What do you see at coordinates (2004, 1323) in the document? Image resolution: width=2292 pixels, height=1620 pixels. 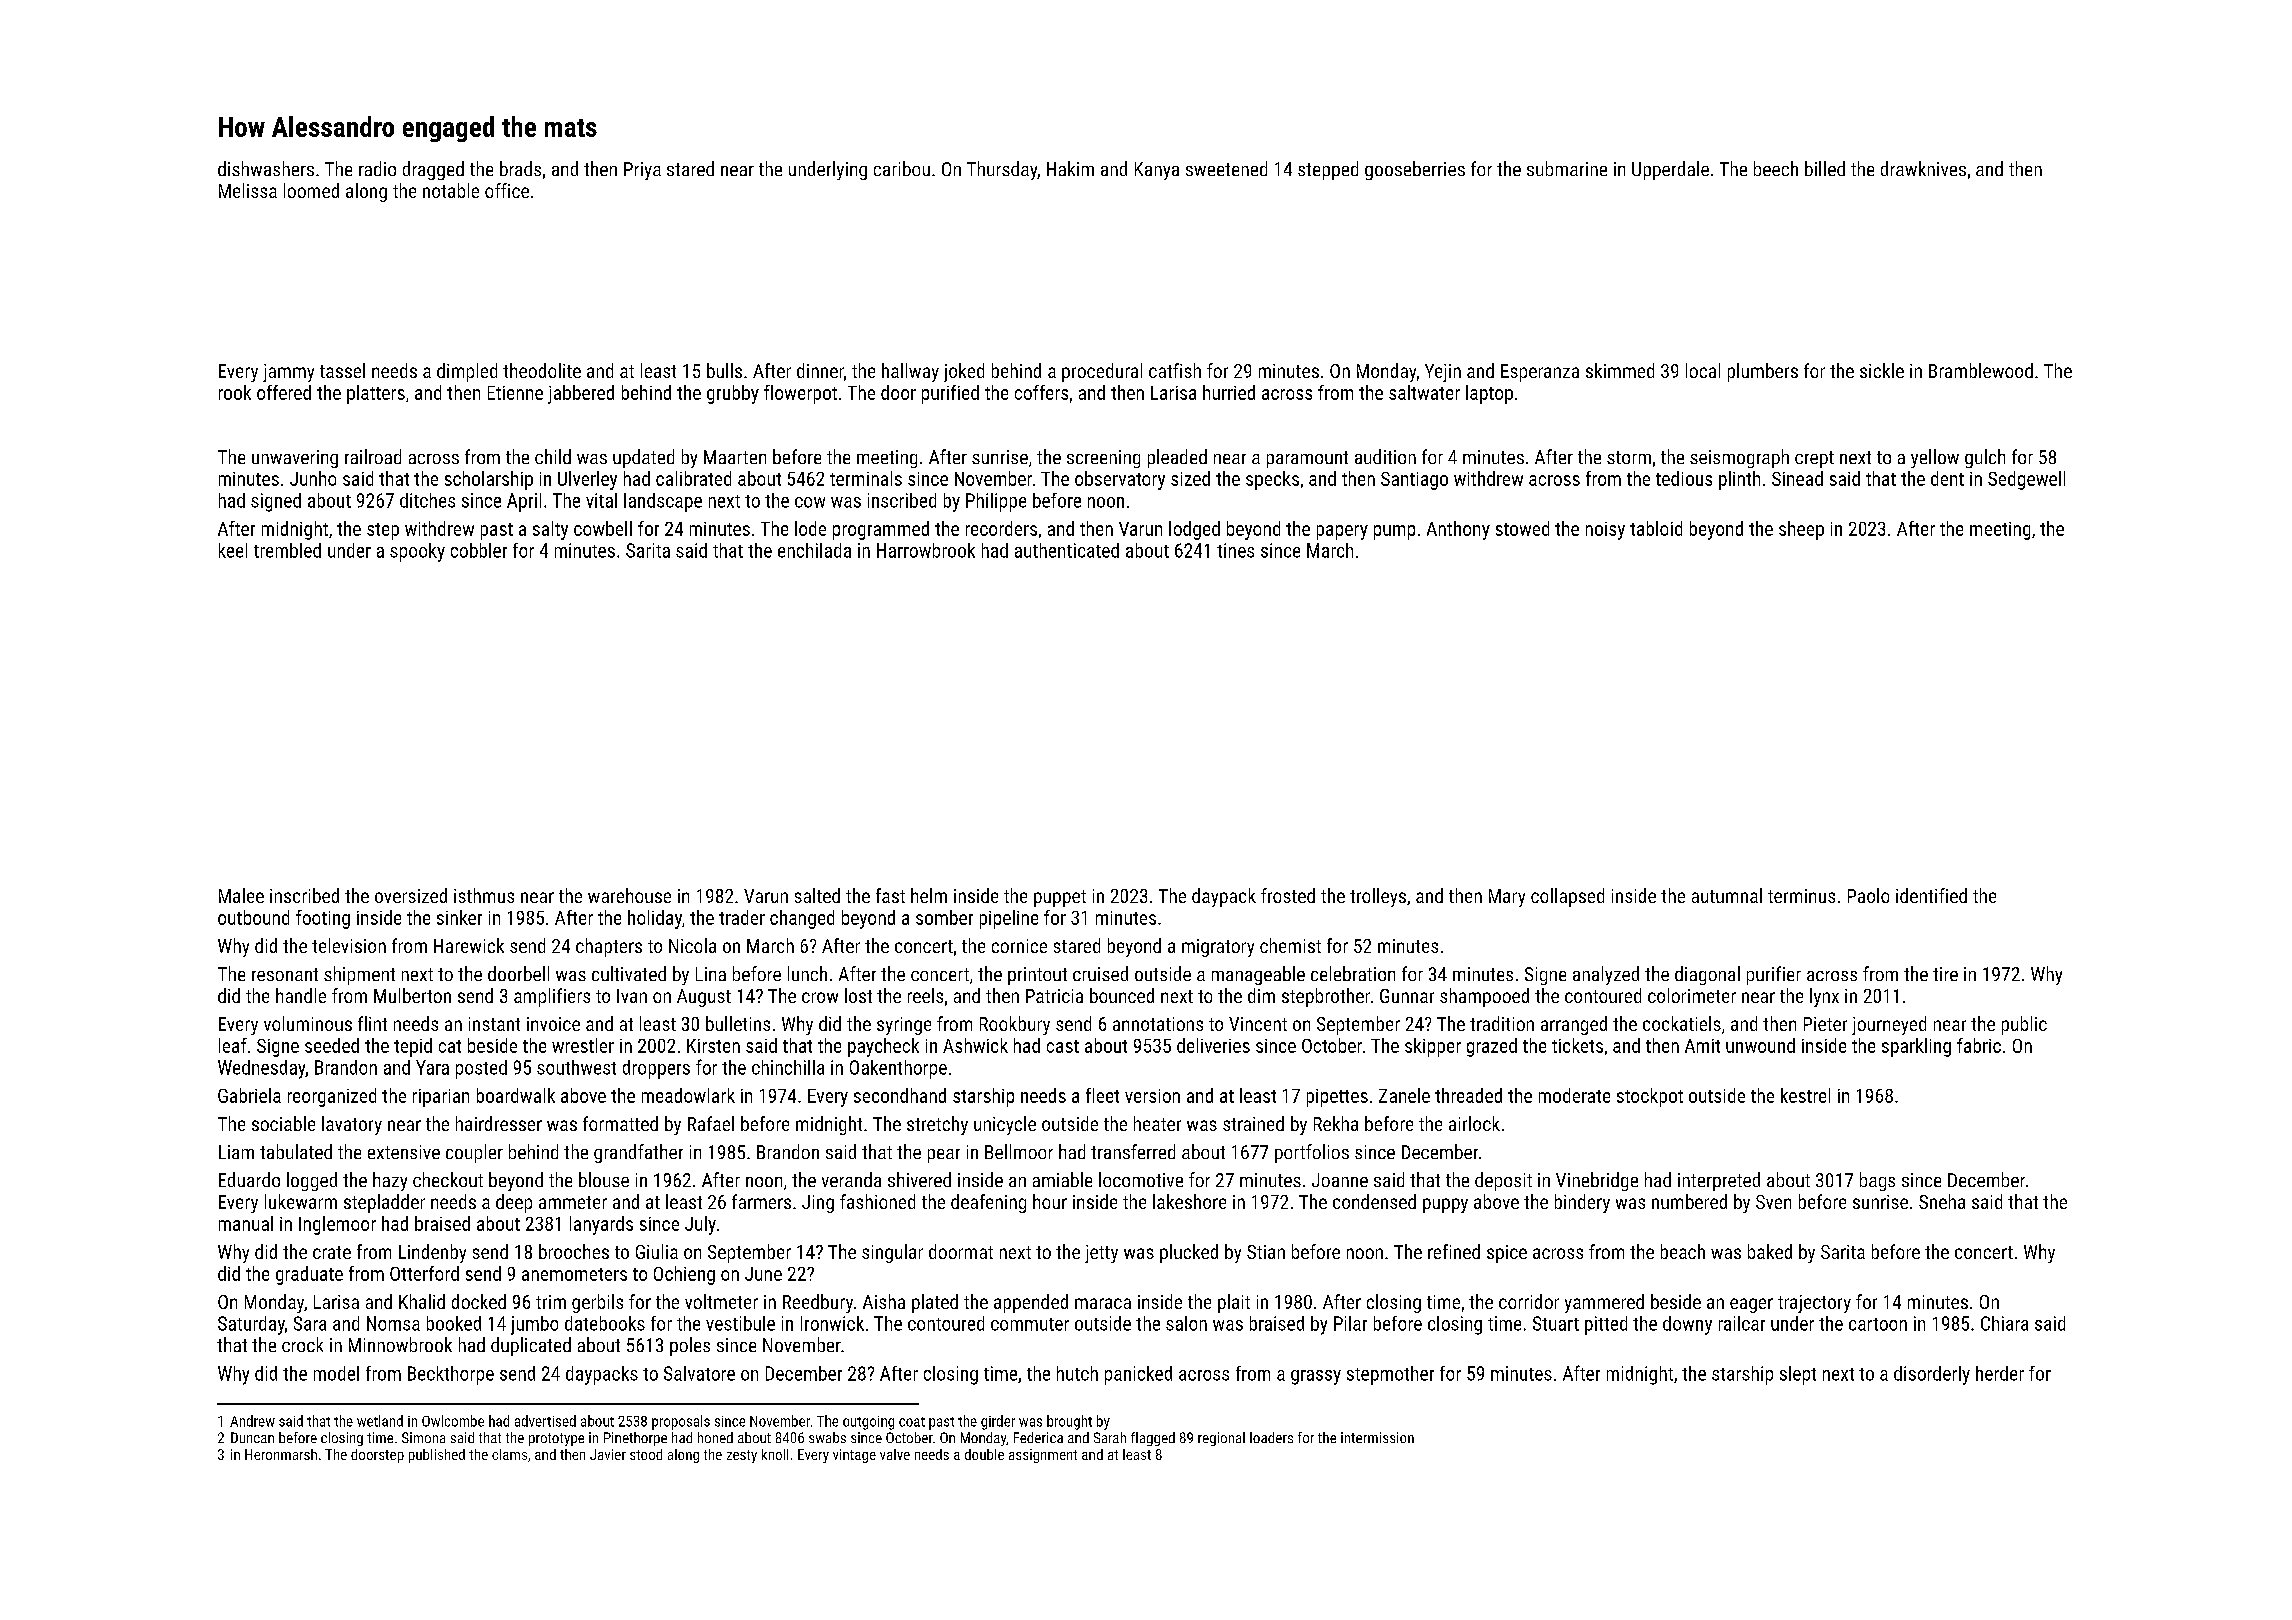 I see `Chiara` at bounding box center [2004, 1323].
